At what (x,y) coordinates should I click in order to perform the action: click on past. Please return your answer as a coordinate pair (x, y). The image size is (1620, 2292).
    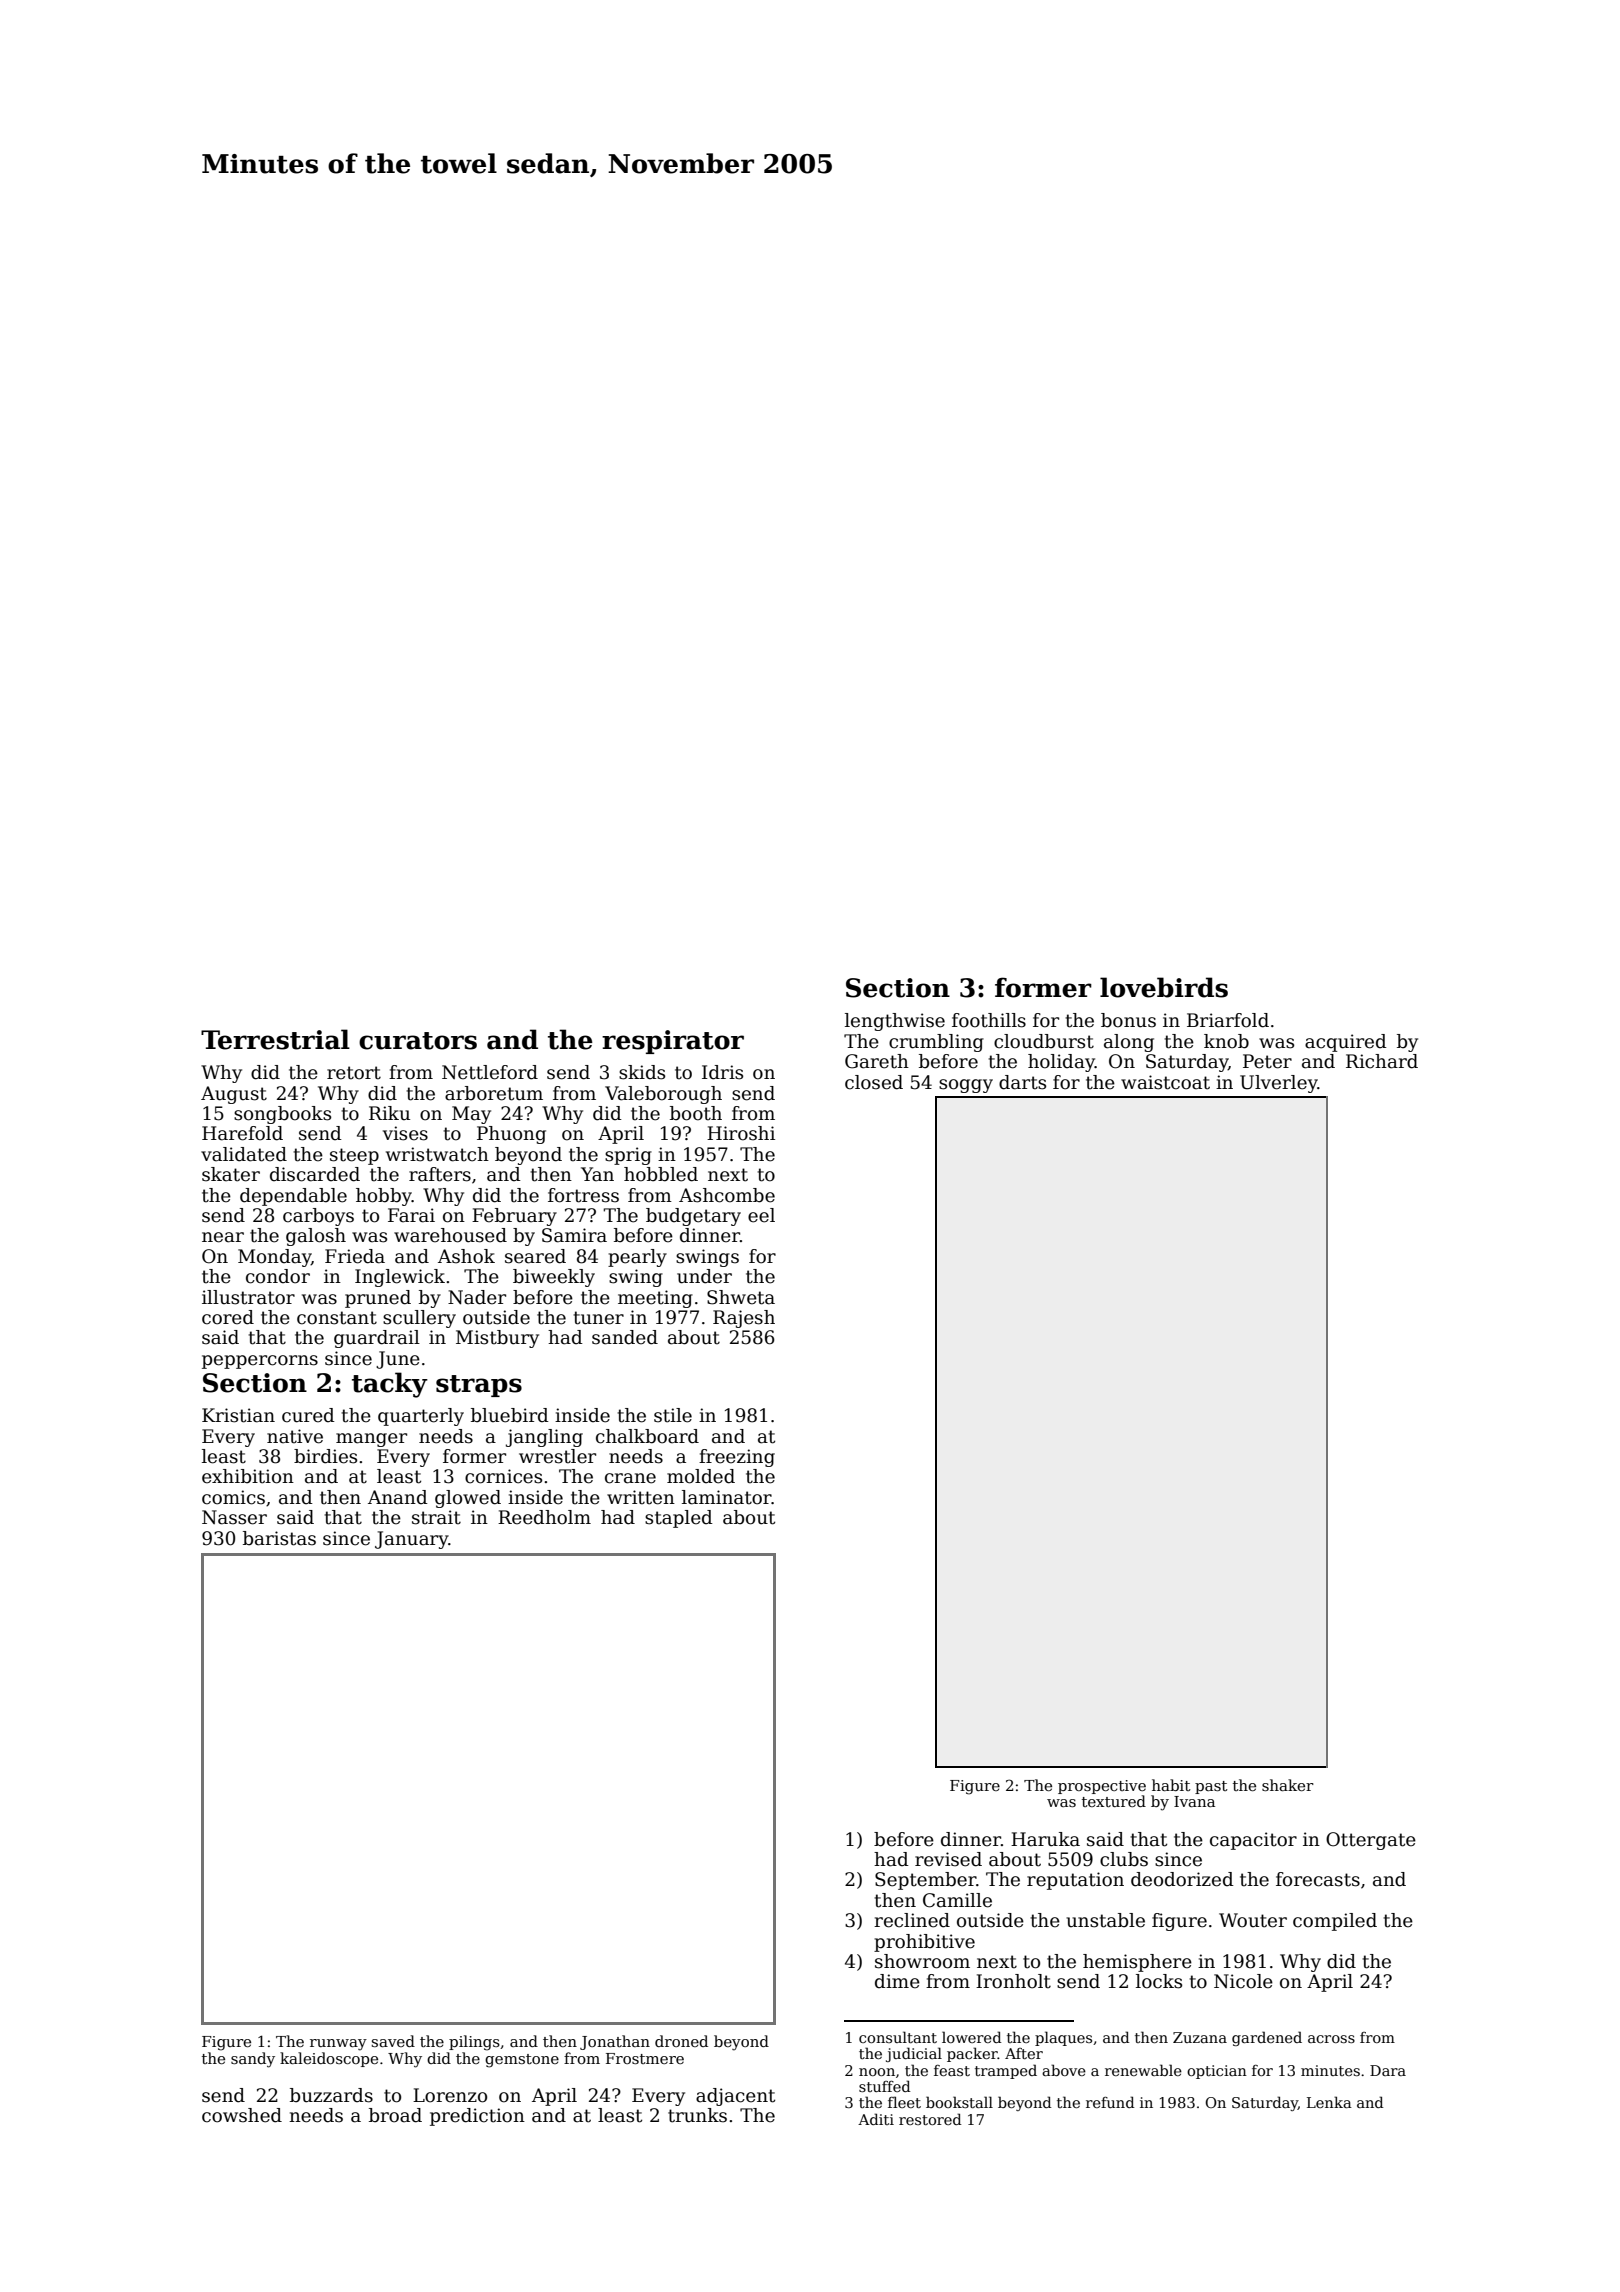
    Looking at the image, I should click on (1211, 1787).
